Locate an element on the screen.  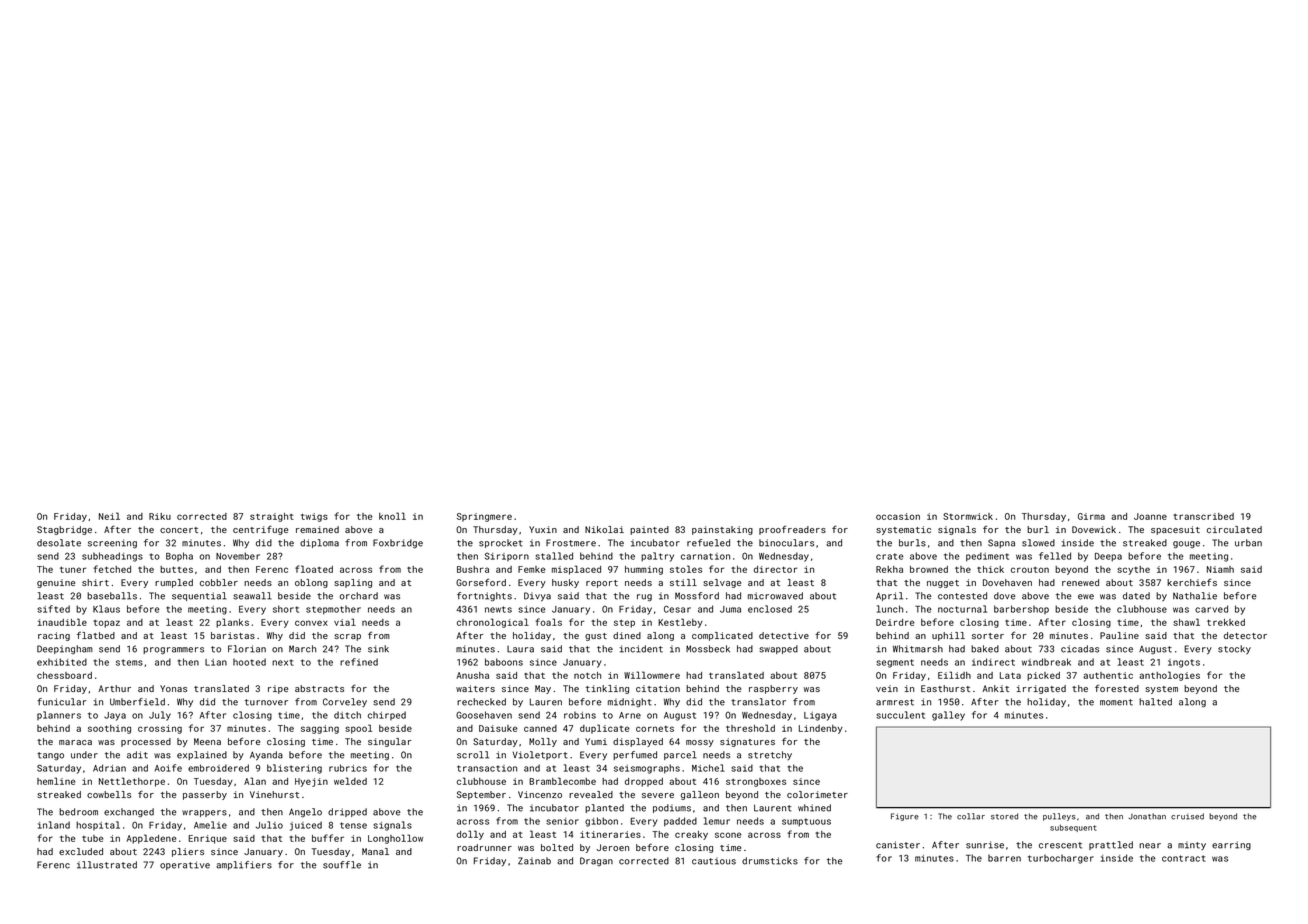
Laura is located at coordinates (520, 649).
